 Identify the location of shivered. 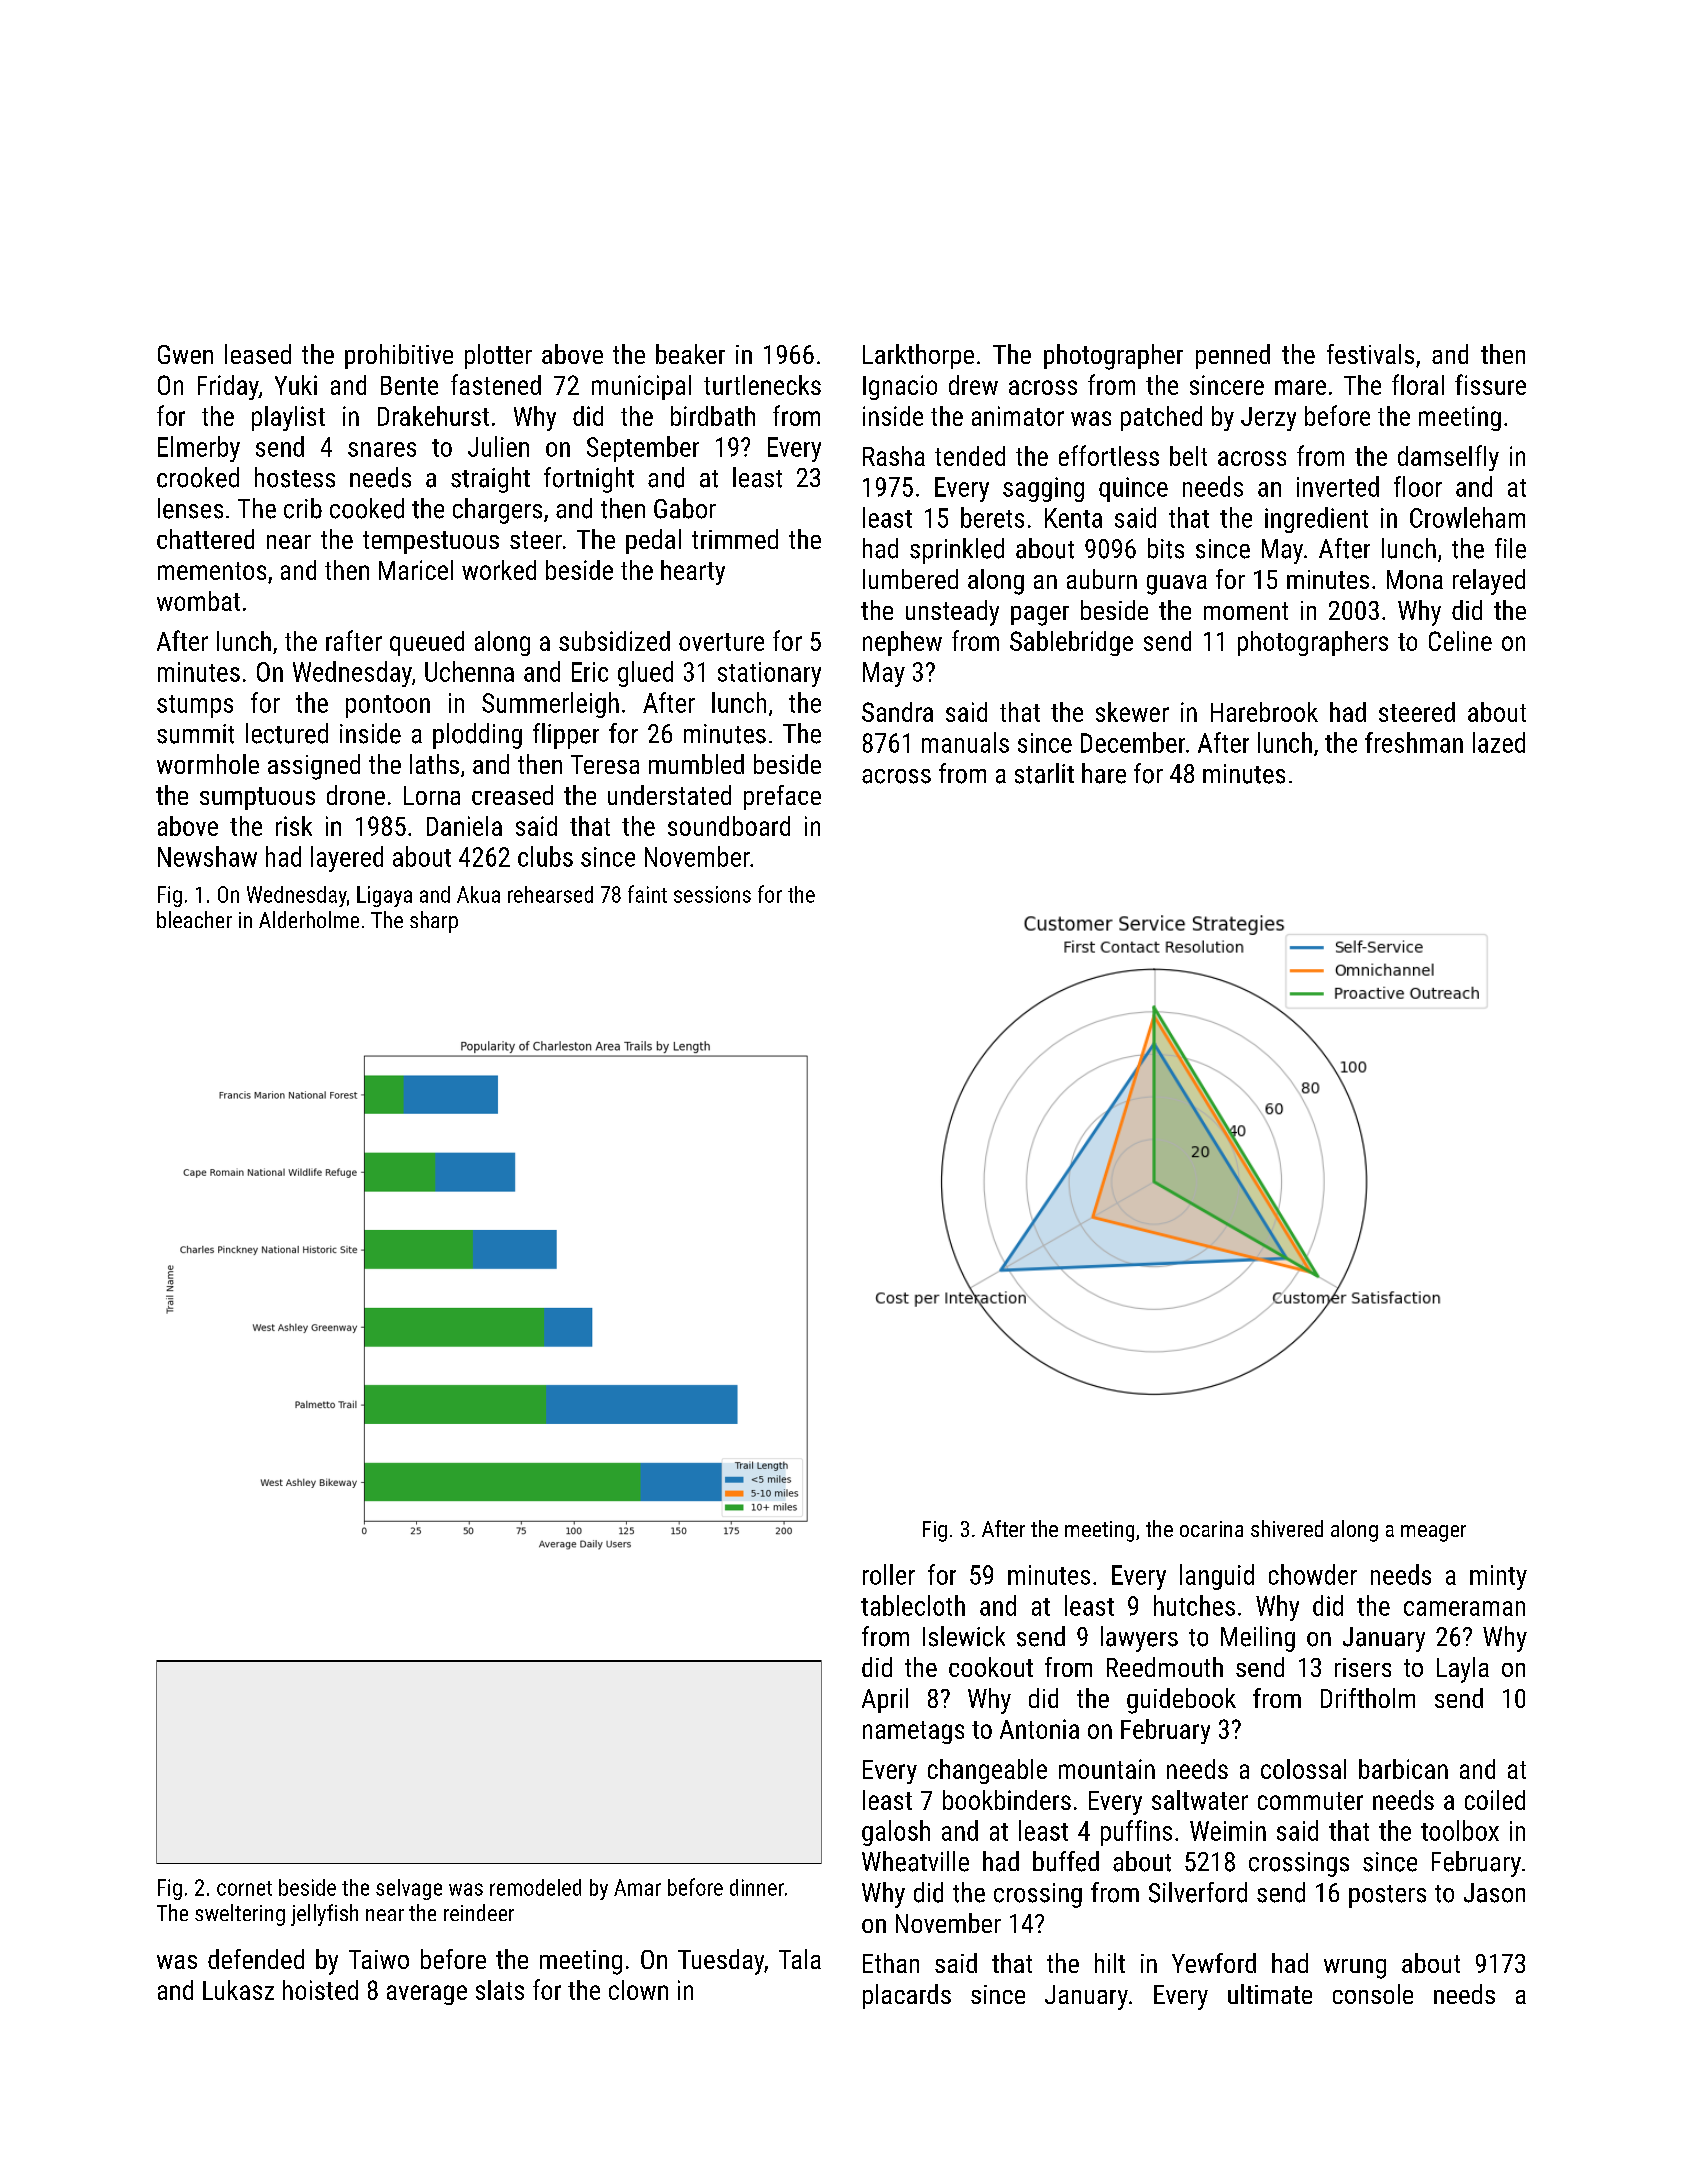
(1287, 1528).
